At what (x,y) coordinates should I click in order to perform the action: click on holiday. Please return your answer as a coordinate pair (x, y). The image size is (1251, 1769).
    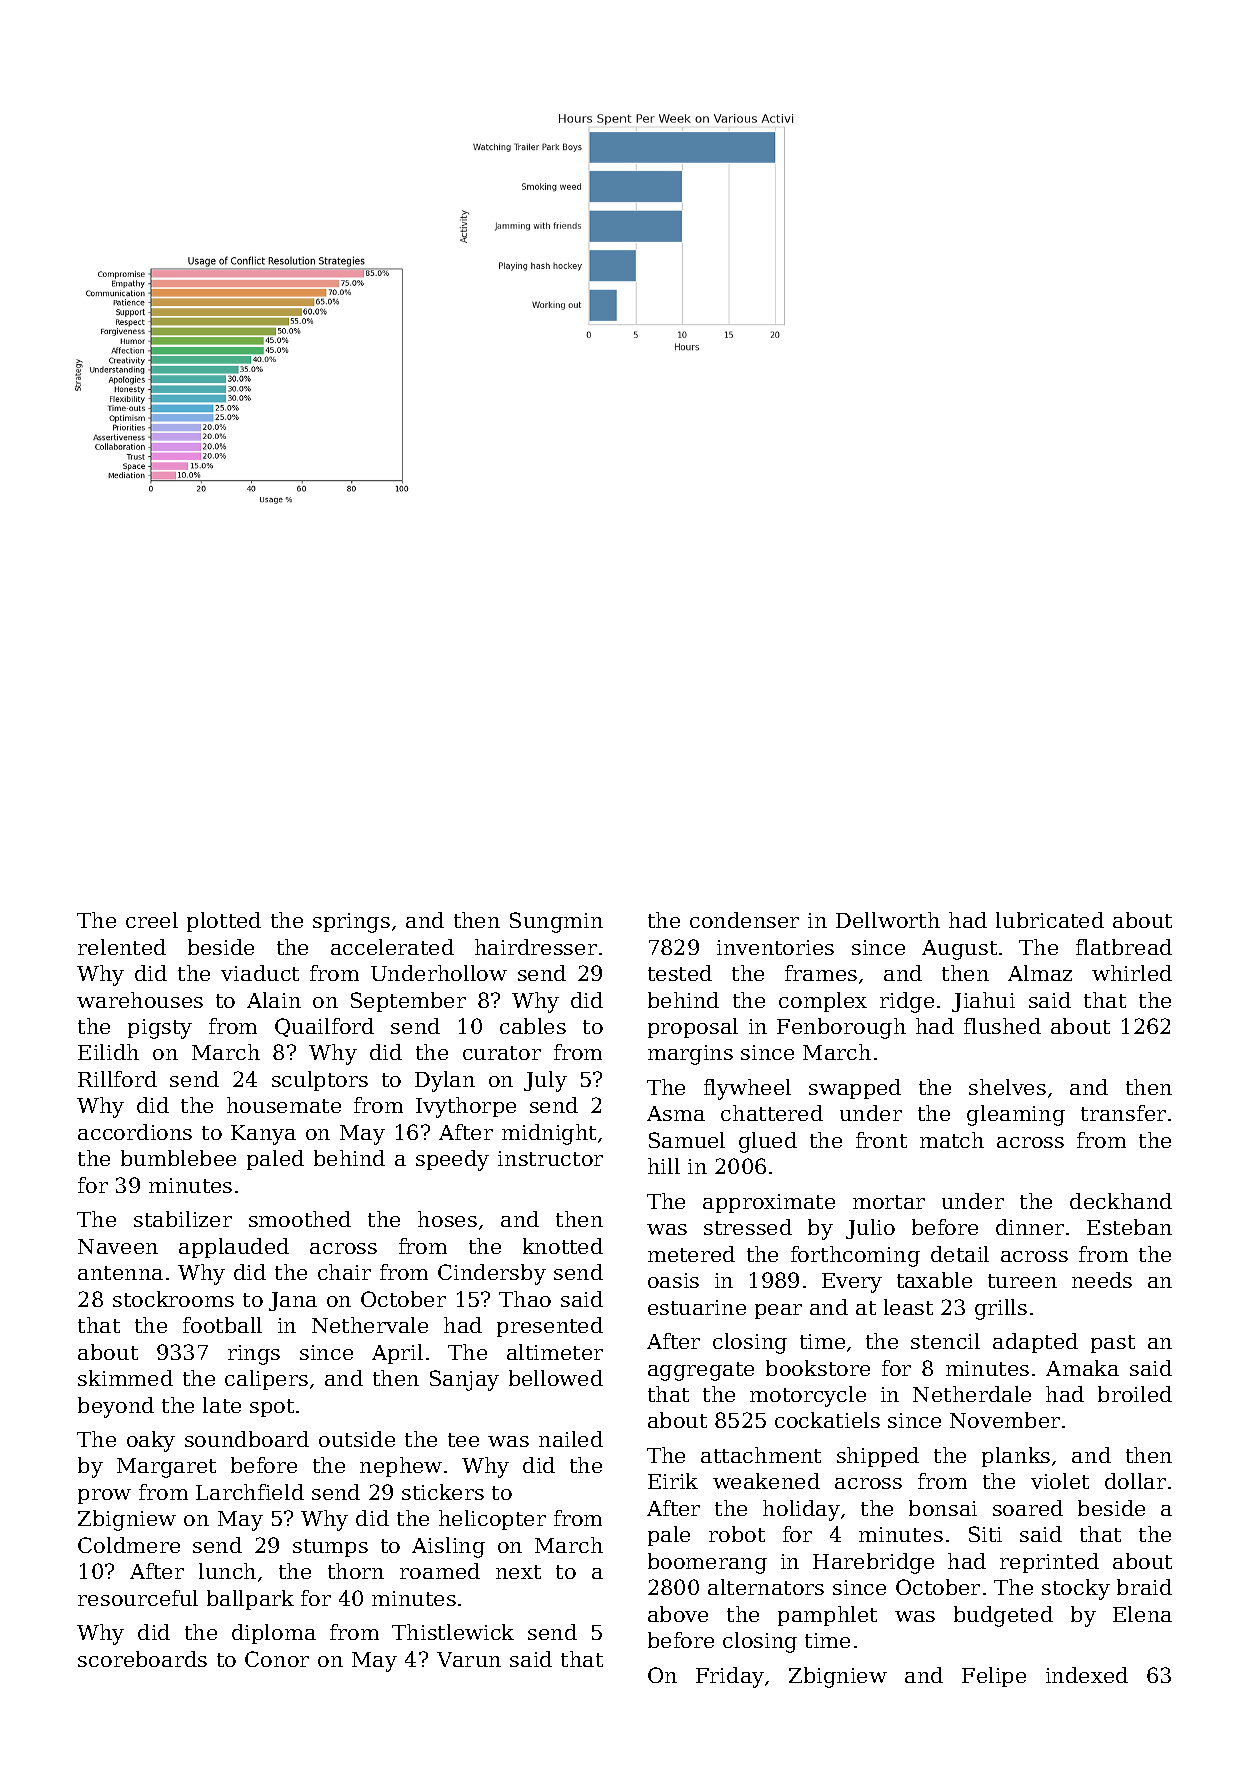
    Looking at the image, I should click on (801, 1510).
